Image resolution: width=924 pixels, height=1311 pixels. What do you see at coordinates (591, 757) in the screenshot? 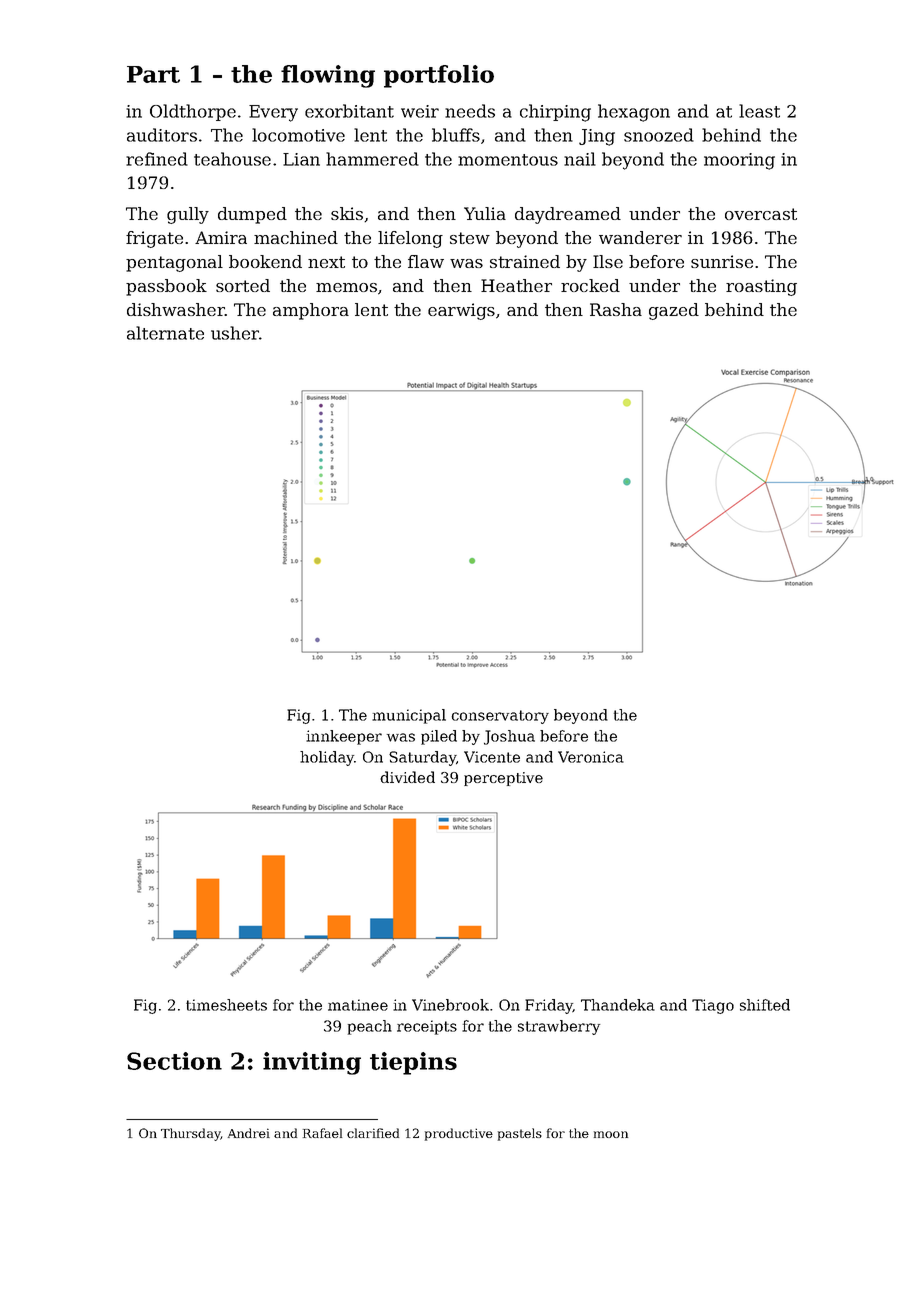
I see `Veronica` at bounding box center [591, 757].
